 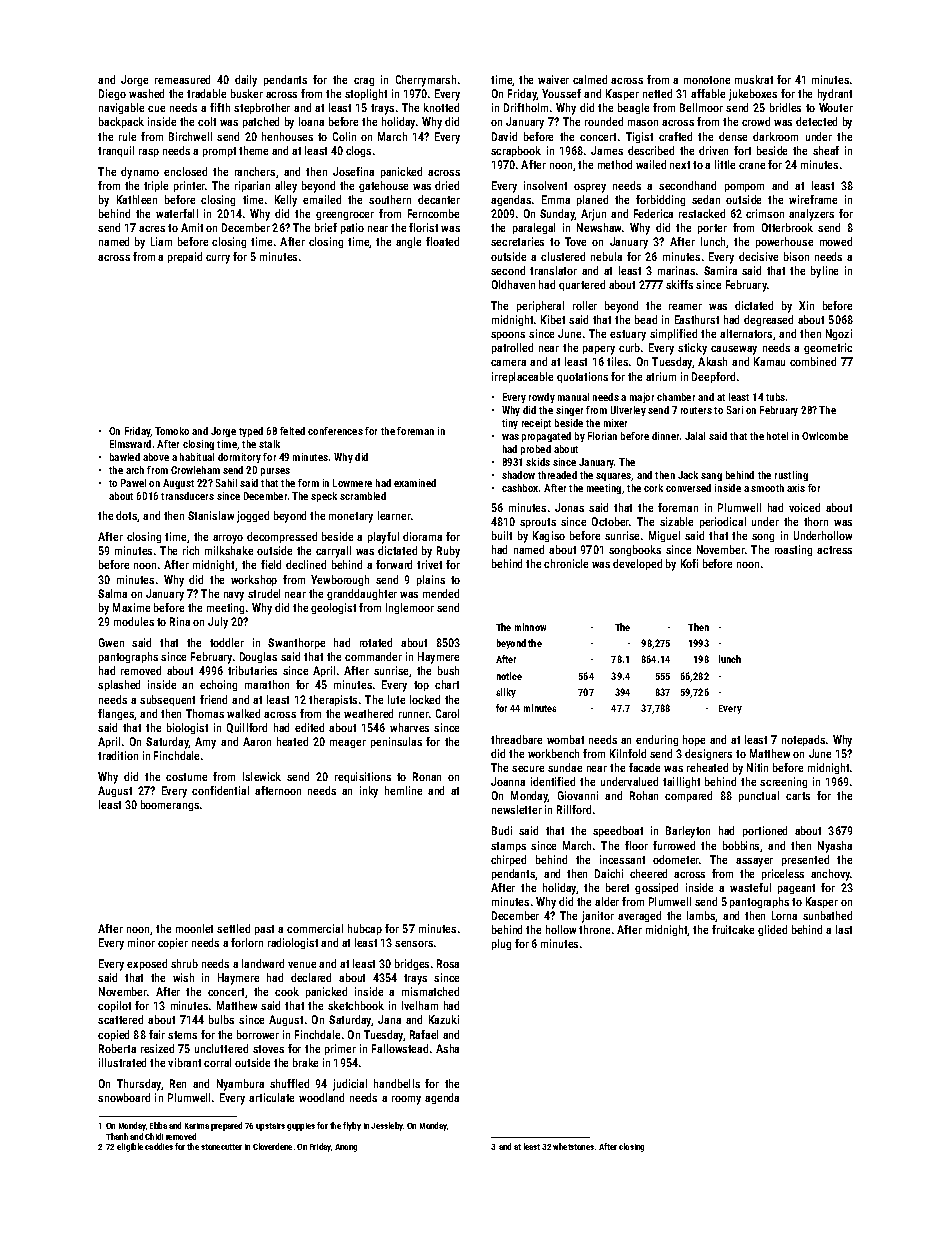 What do you see at coordinates (825, 436) in the screenshot?
I see `Owlcombe` at bounding box center [825, 436].
